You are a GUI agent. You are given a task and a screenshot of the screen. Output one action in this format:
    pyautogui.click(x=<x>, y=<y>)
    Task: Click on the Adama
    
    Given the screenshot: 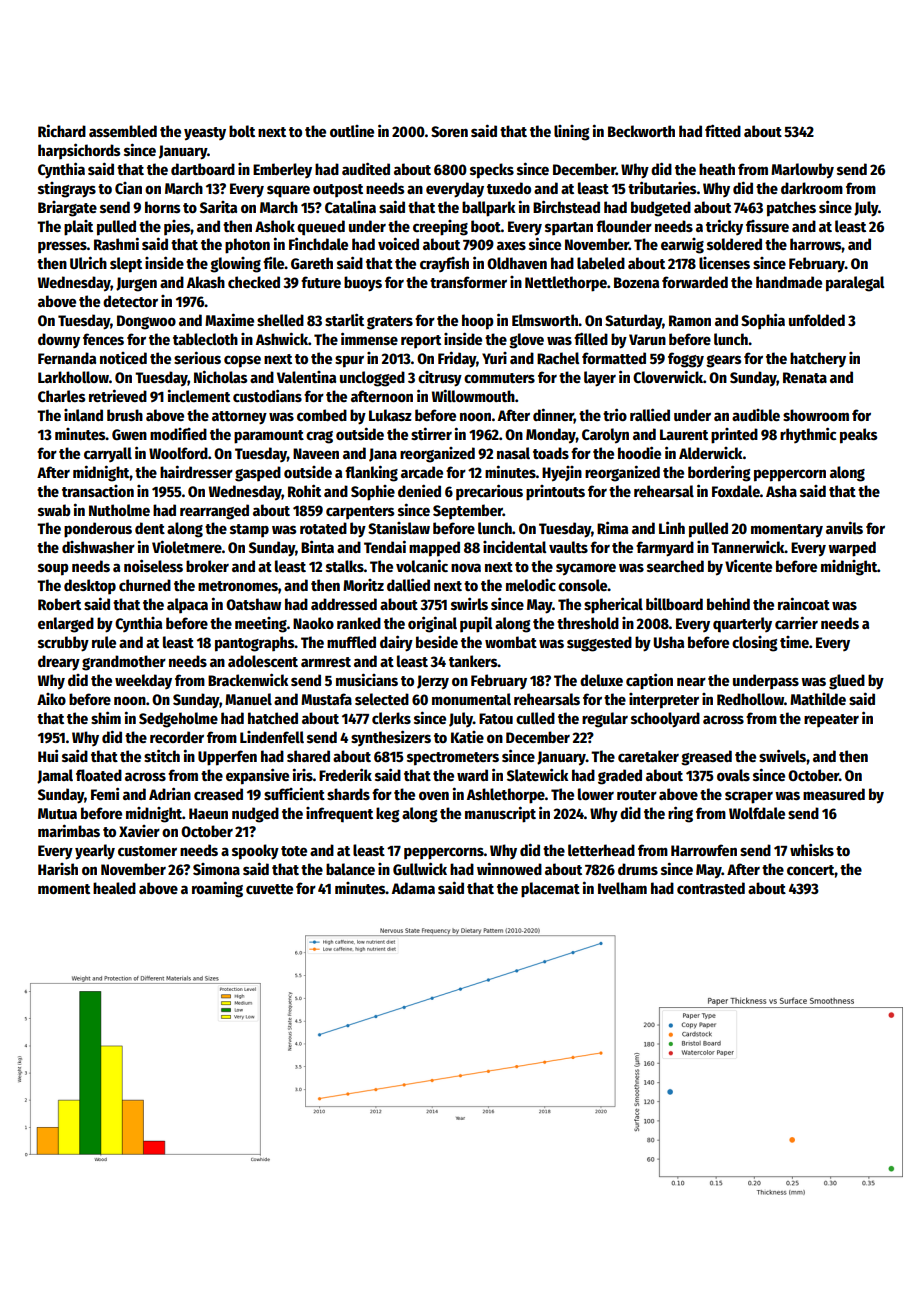 What is the action you would take?
    pyautogui.click(x=413, y=888)
